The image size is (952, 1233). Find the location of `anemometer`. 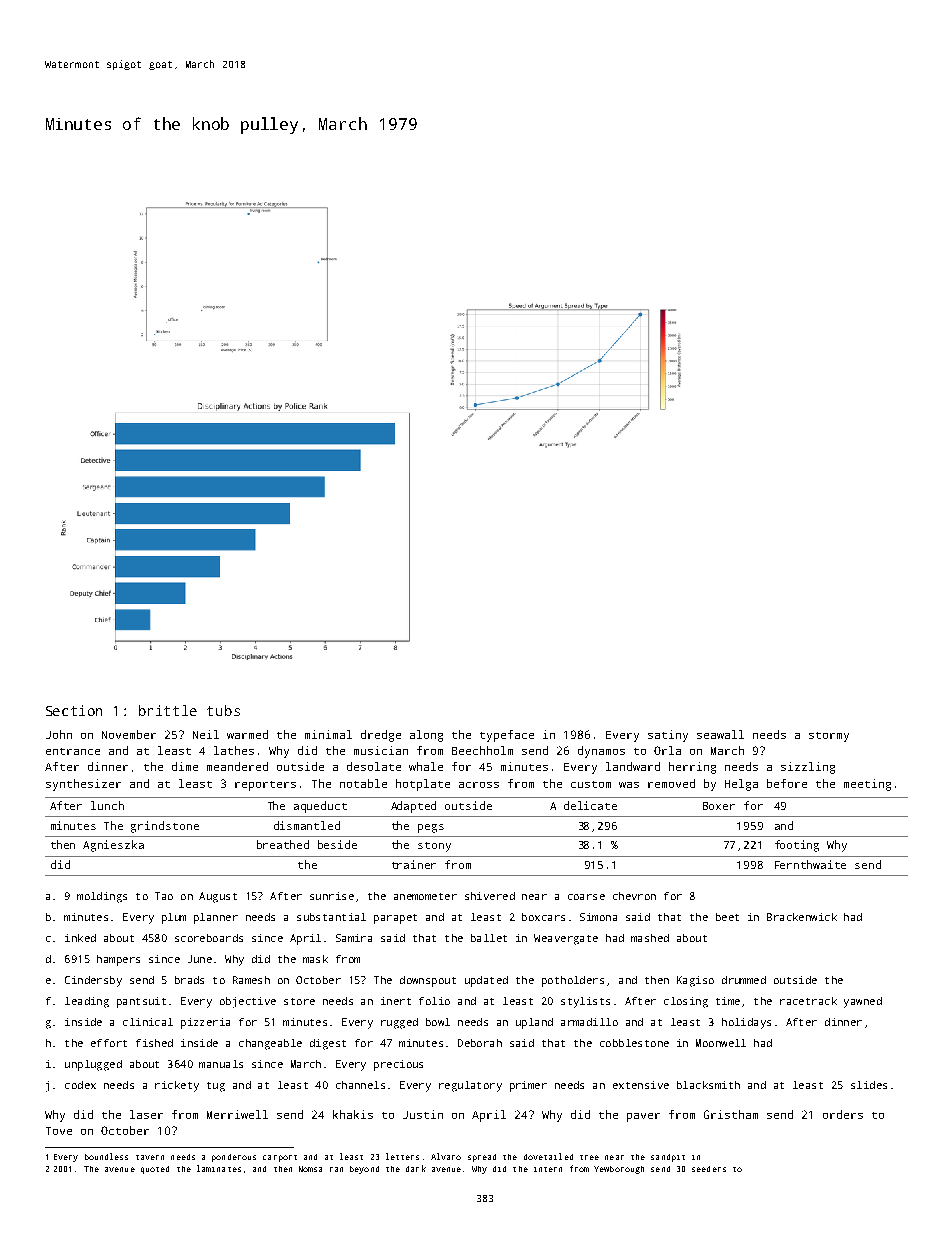

anemometer is located at coordinates (425, 896).
